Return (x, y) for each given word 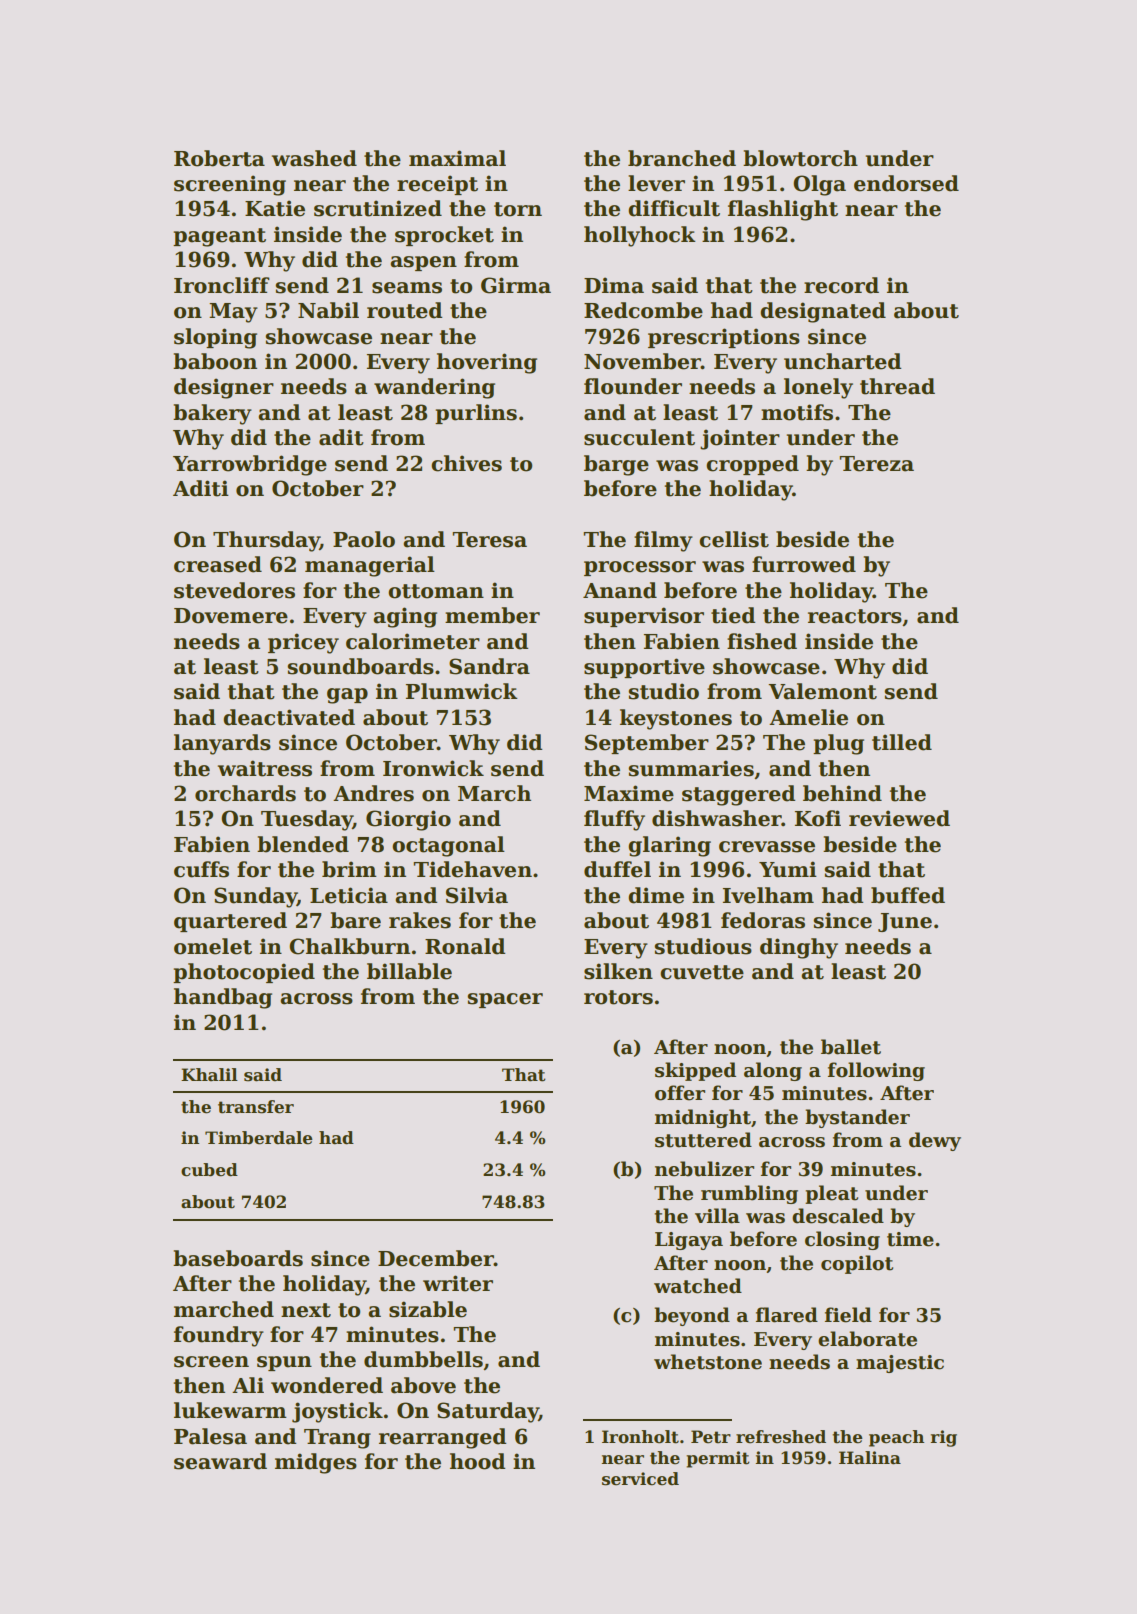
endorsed (906, 183)
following (876, 1071)
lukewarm (230, 1410)
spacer (505, 1000)
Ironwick (433, 768)
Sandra (489, 666)
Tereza (876, 464)
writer (458, 1283)
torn (518, 209)
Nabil (328, 310)
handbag (223, 998)
